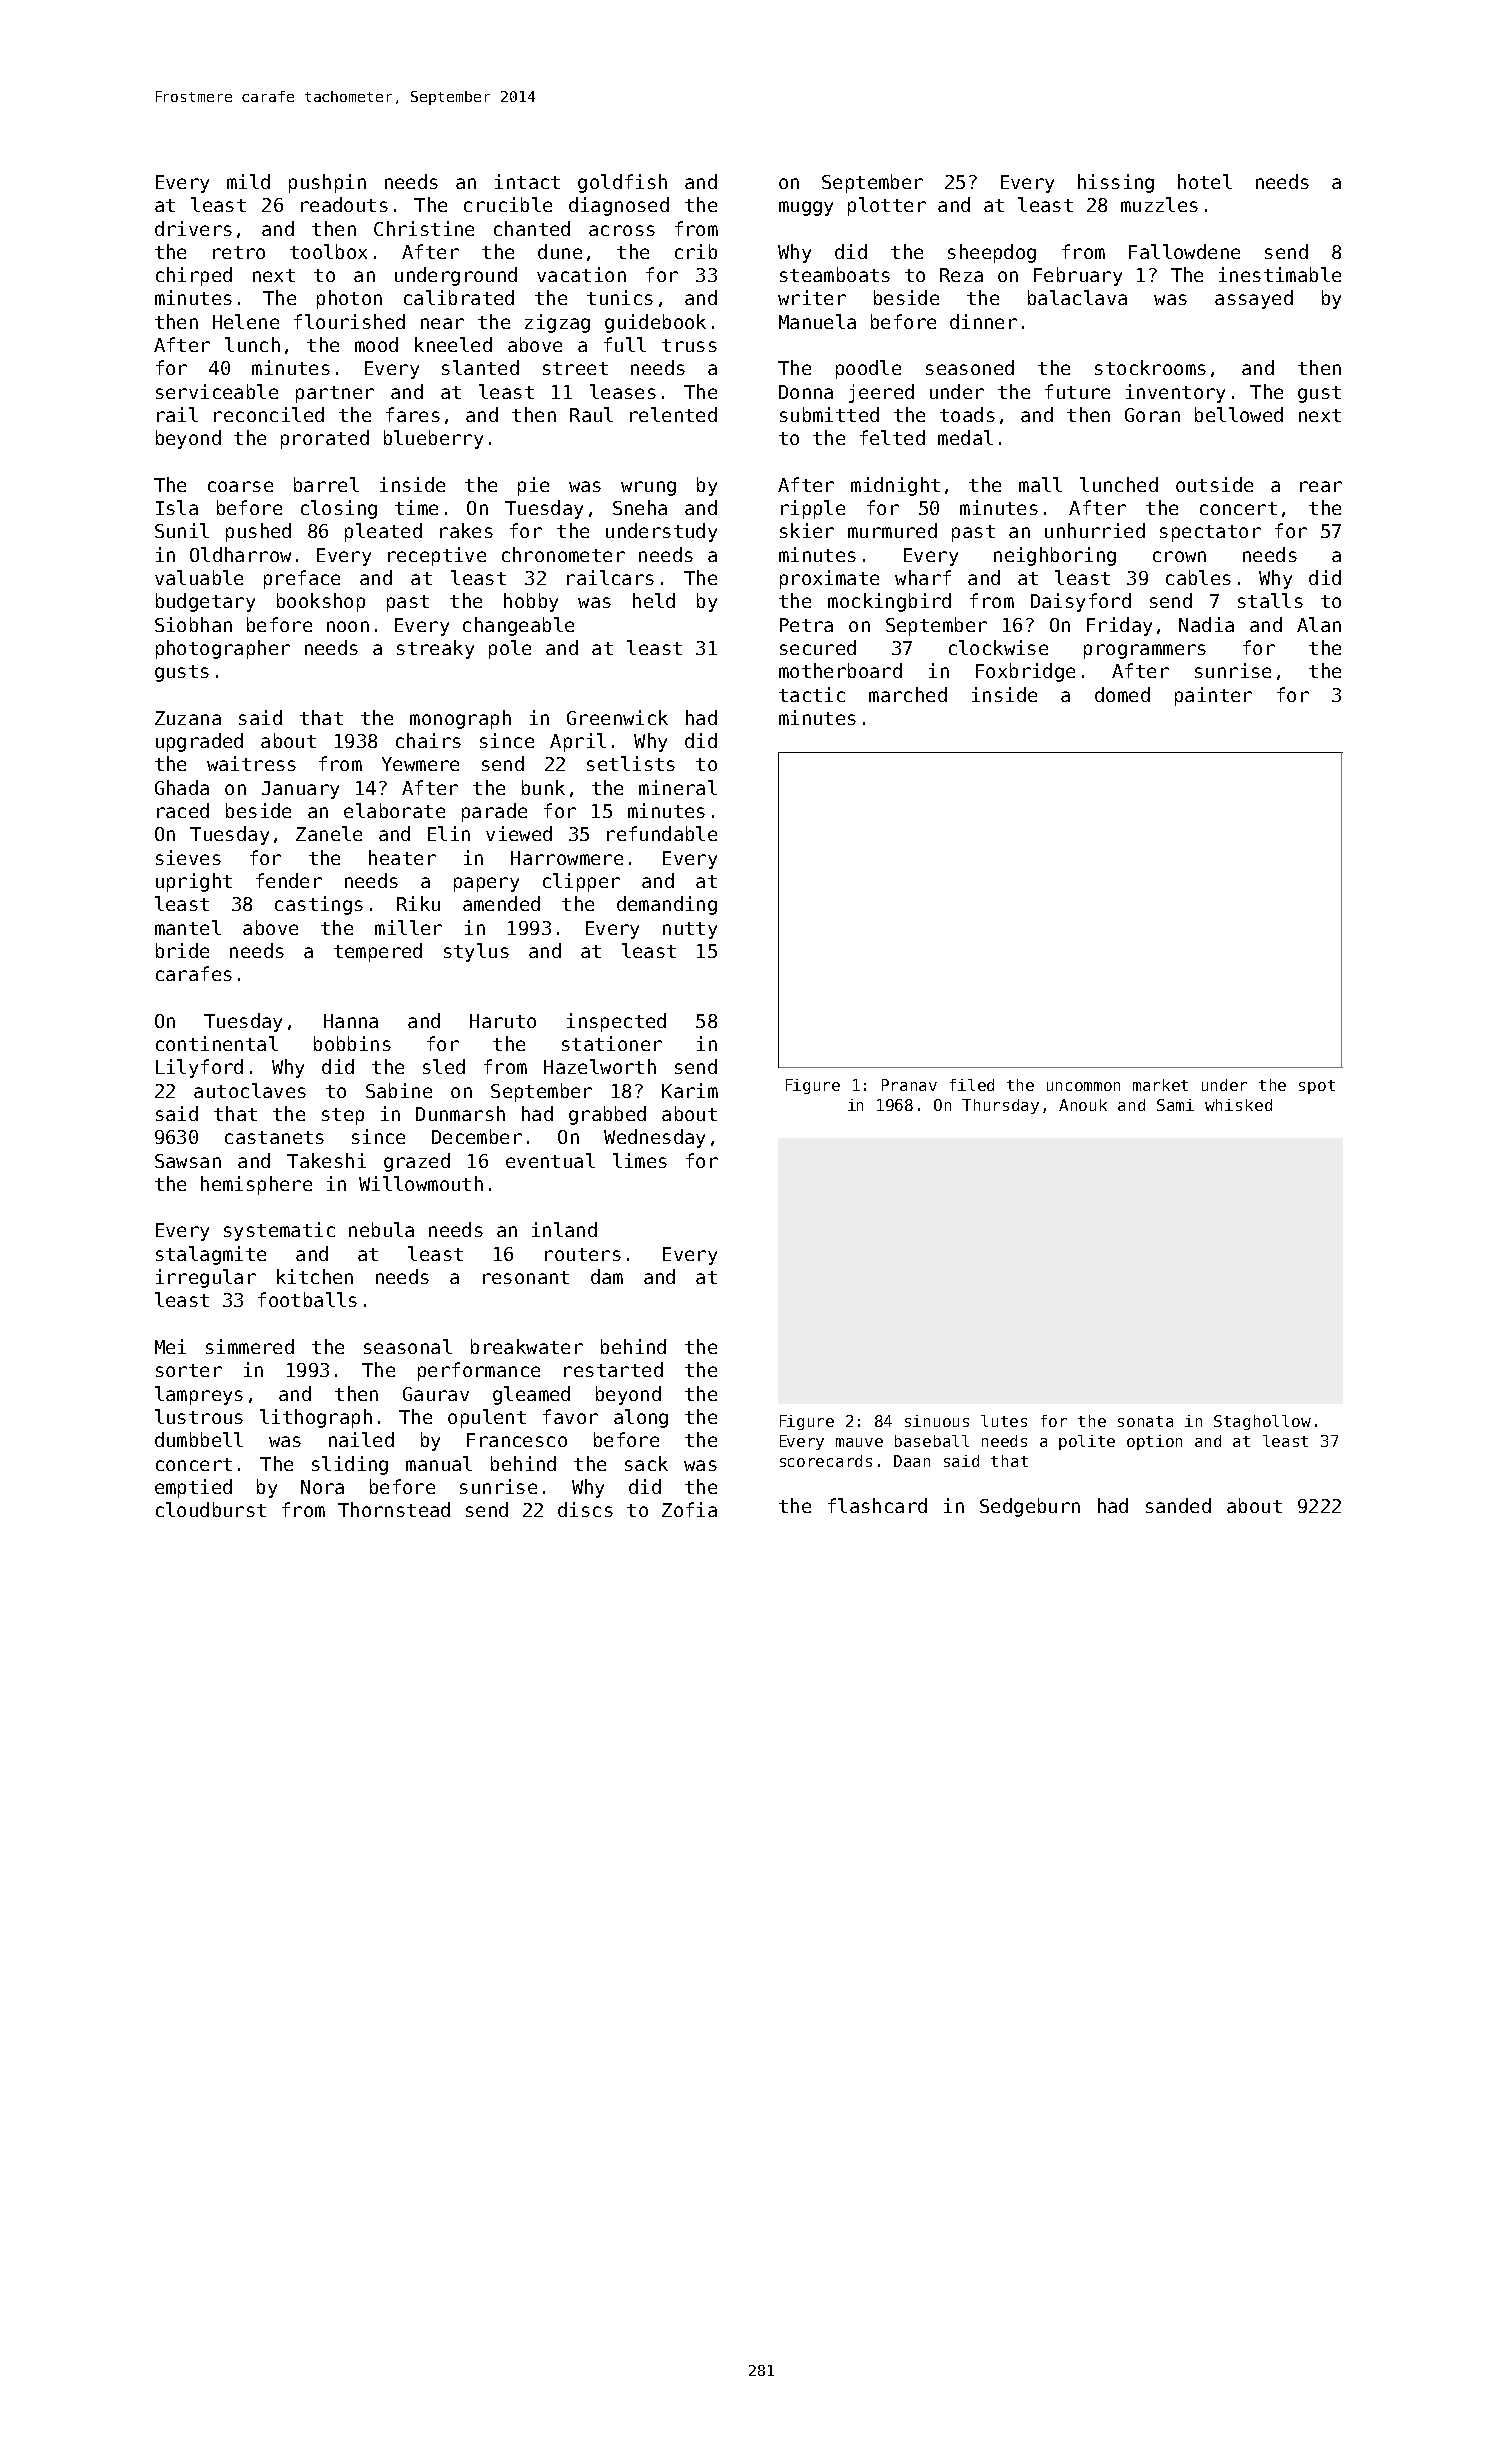 The width and height of the screenshot is (1496, 2464). What do you see at coordinates (1159, 204) in the screenshot?
I see `muzzles` at bounding box center [1159, 204].
